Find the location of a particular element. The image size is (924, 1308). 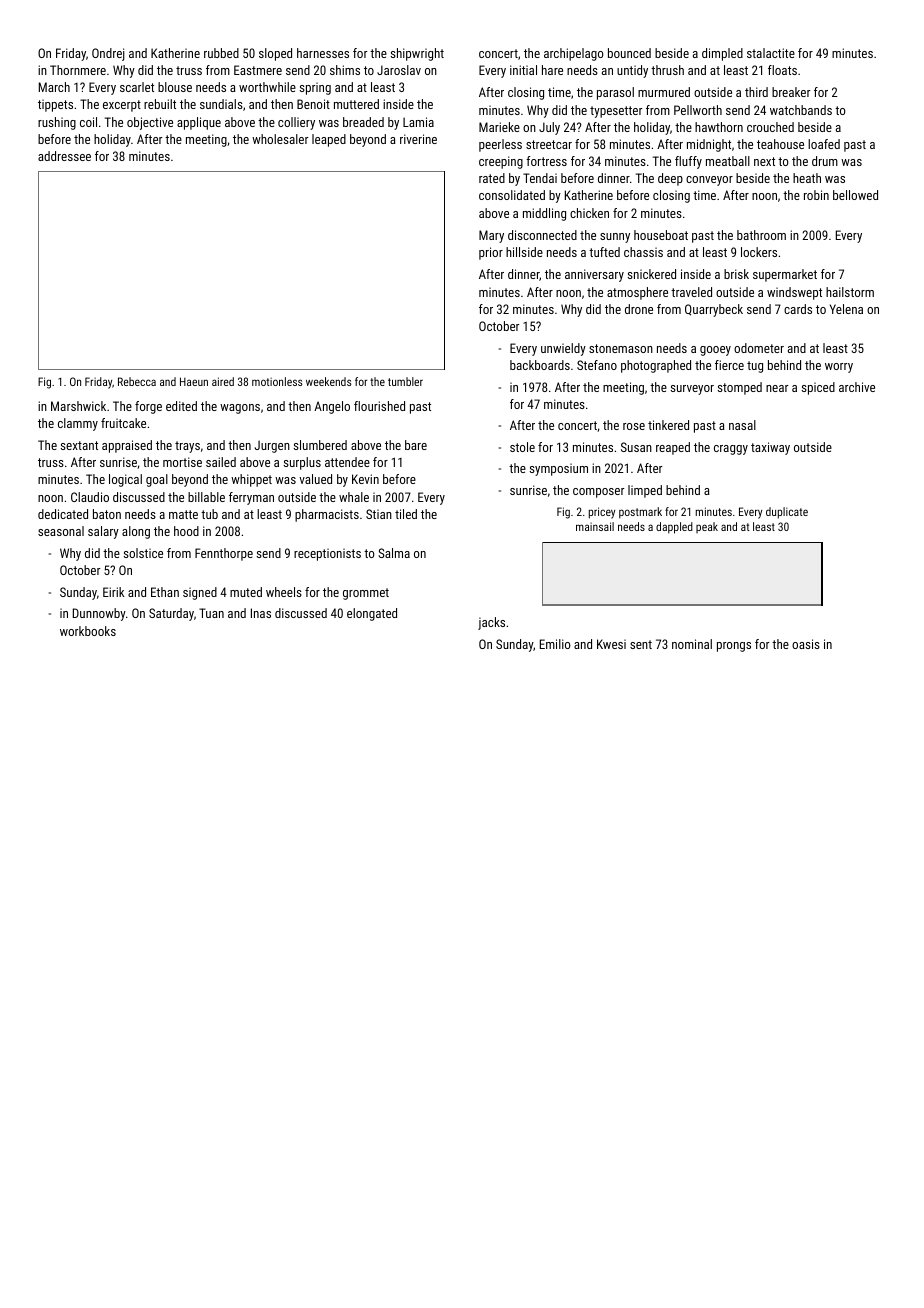

deep is located at coordinates (670, 179).
